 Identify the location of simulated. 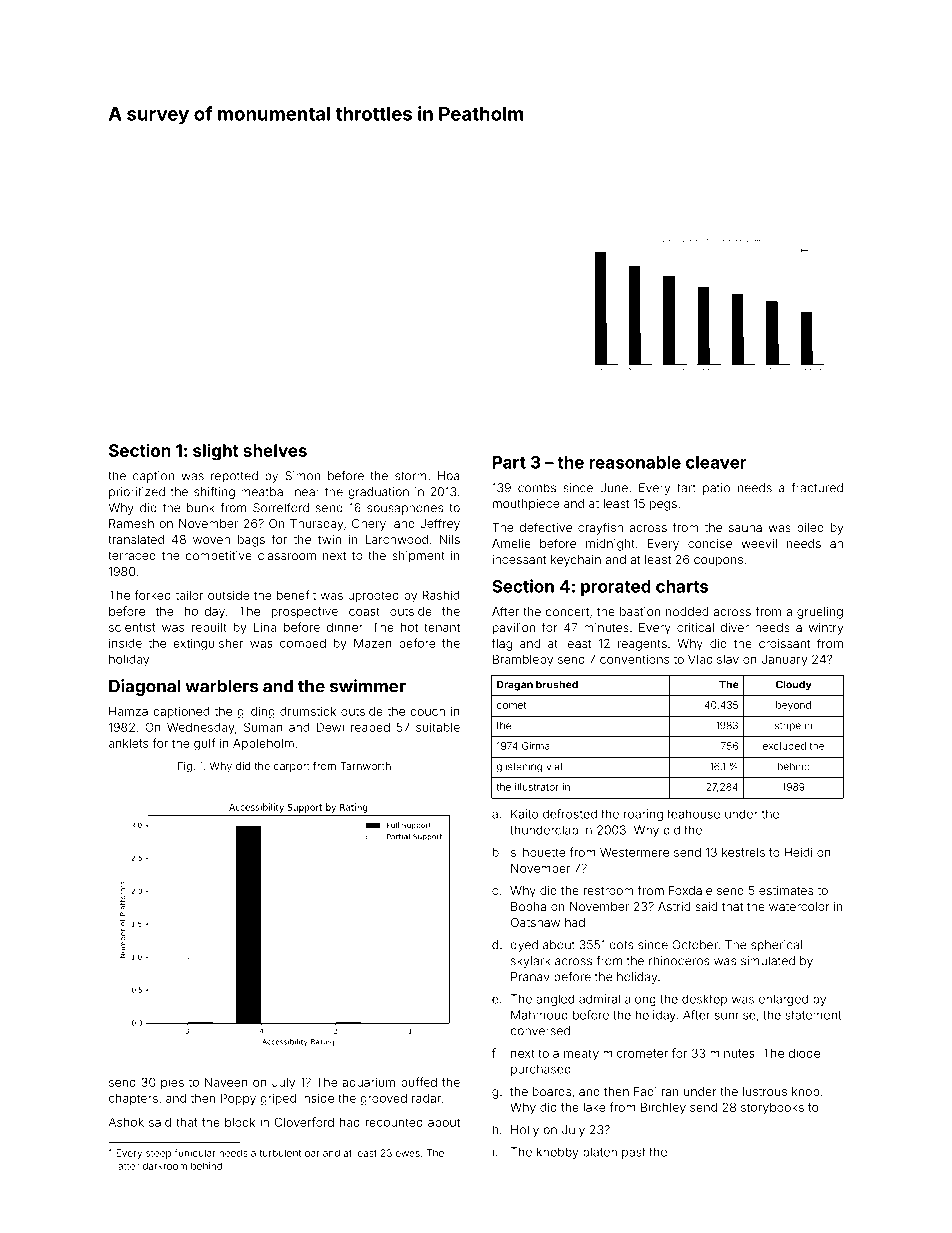
(768, 961).
